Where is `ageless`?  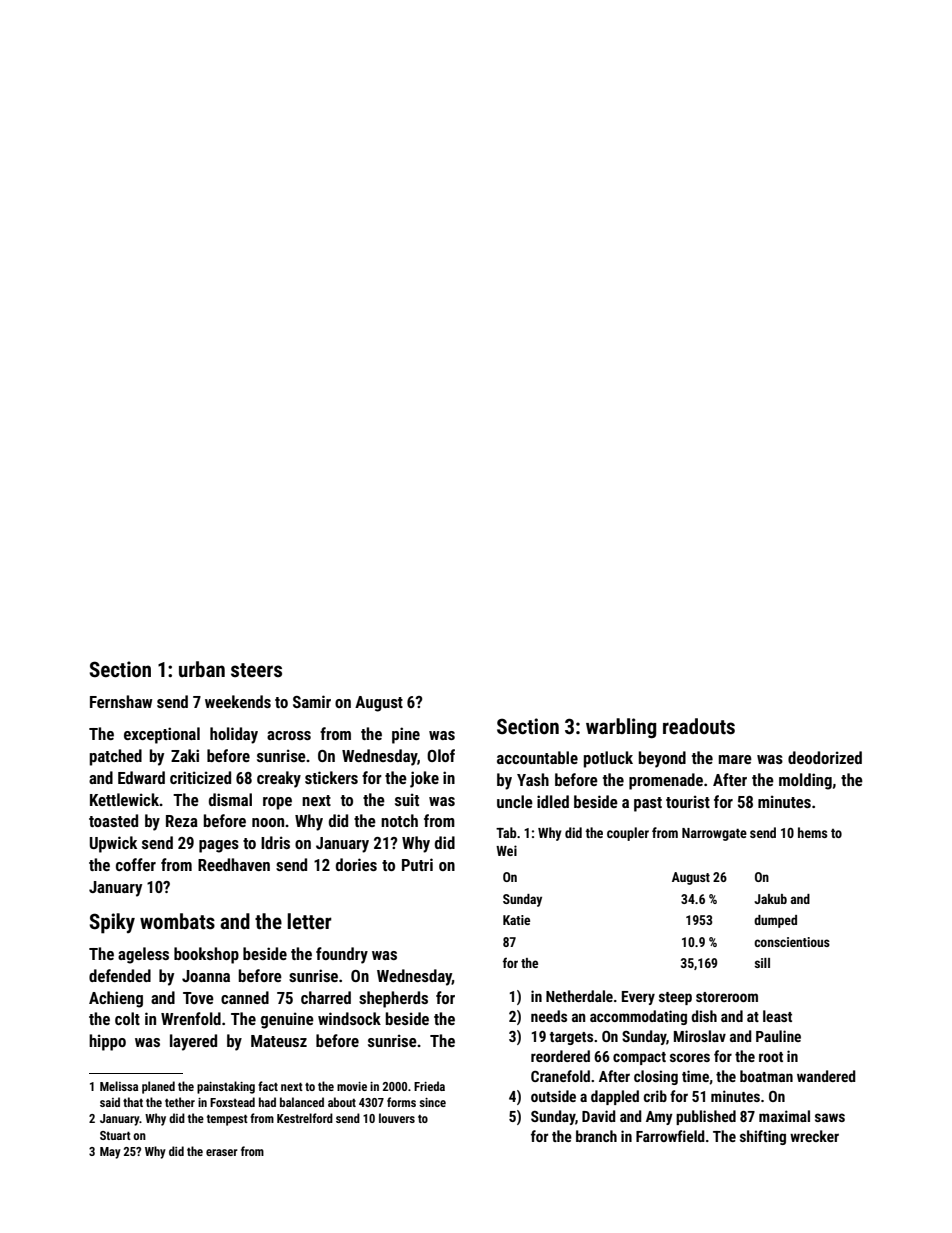
ageless is located at coordinates (143, 955).
